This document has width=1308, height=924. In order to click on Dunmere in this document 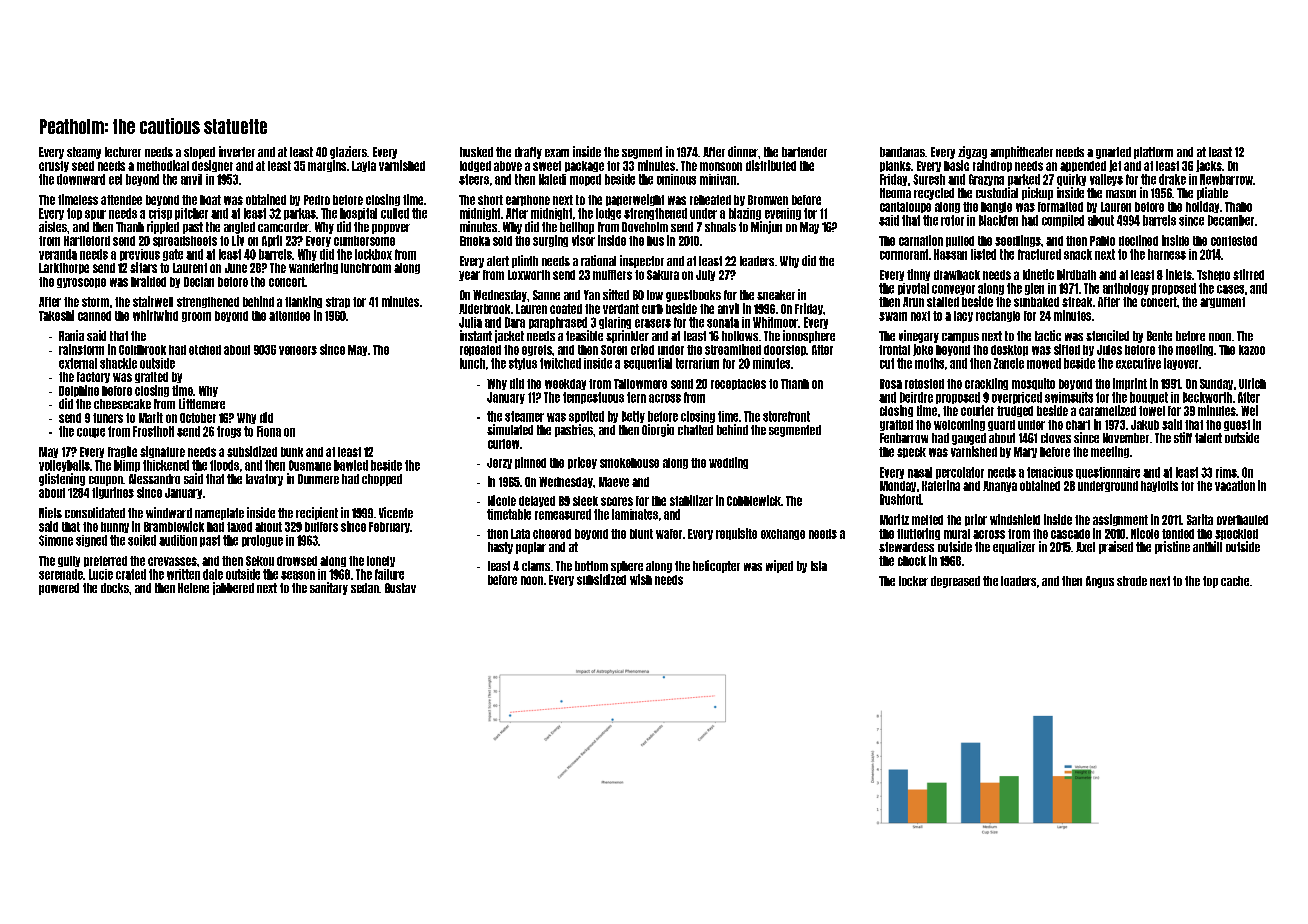, I will do `click(318, 479)`.
